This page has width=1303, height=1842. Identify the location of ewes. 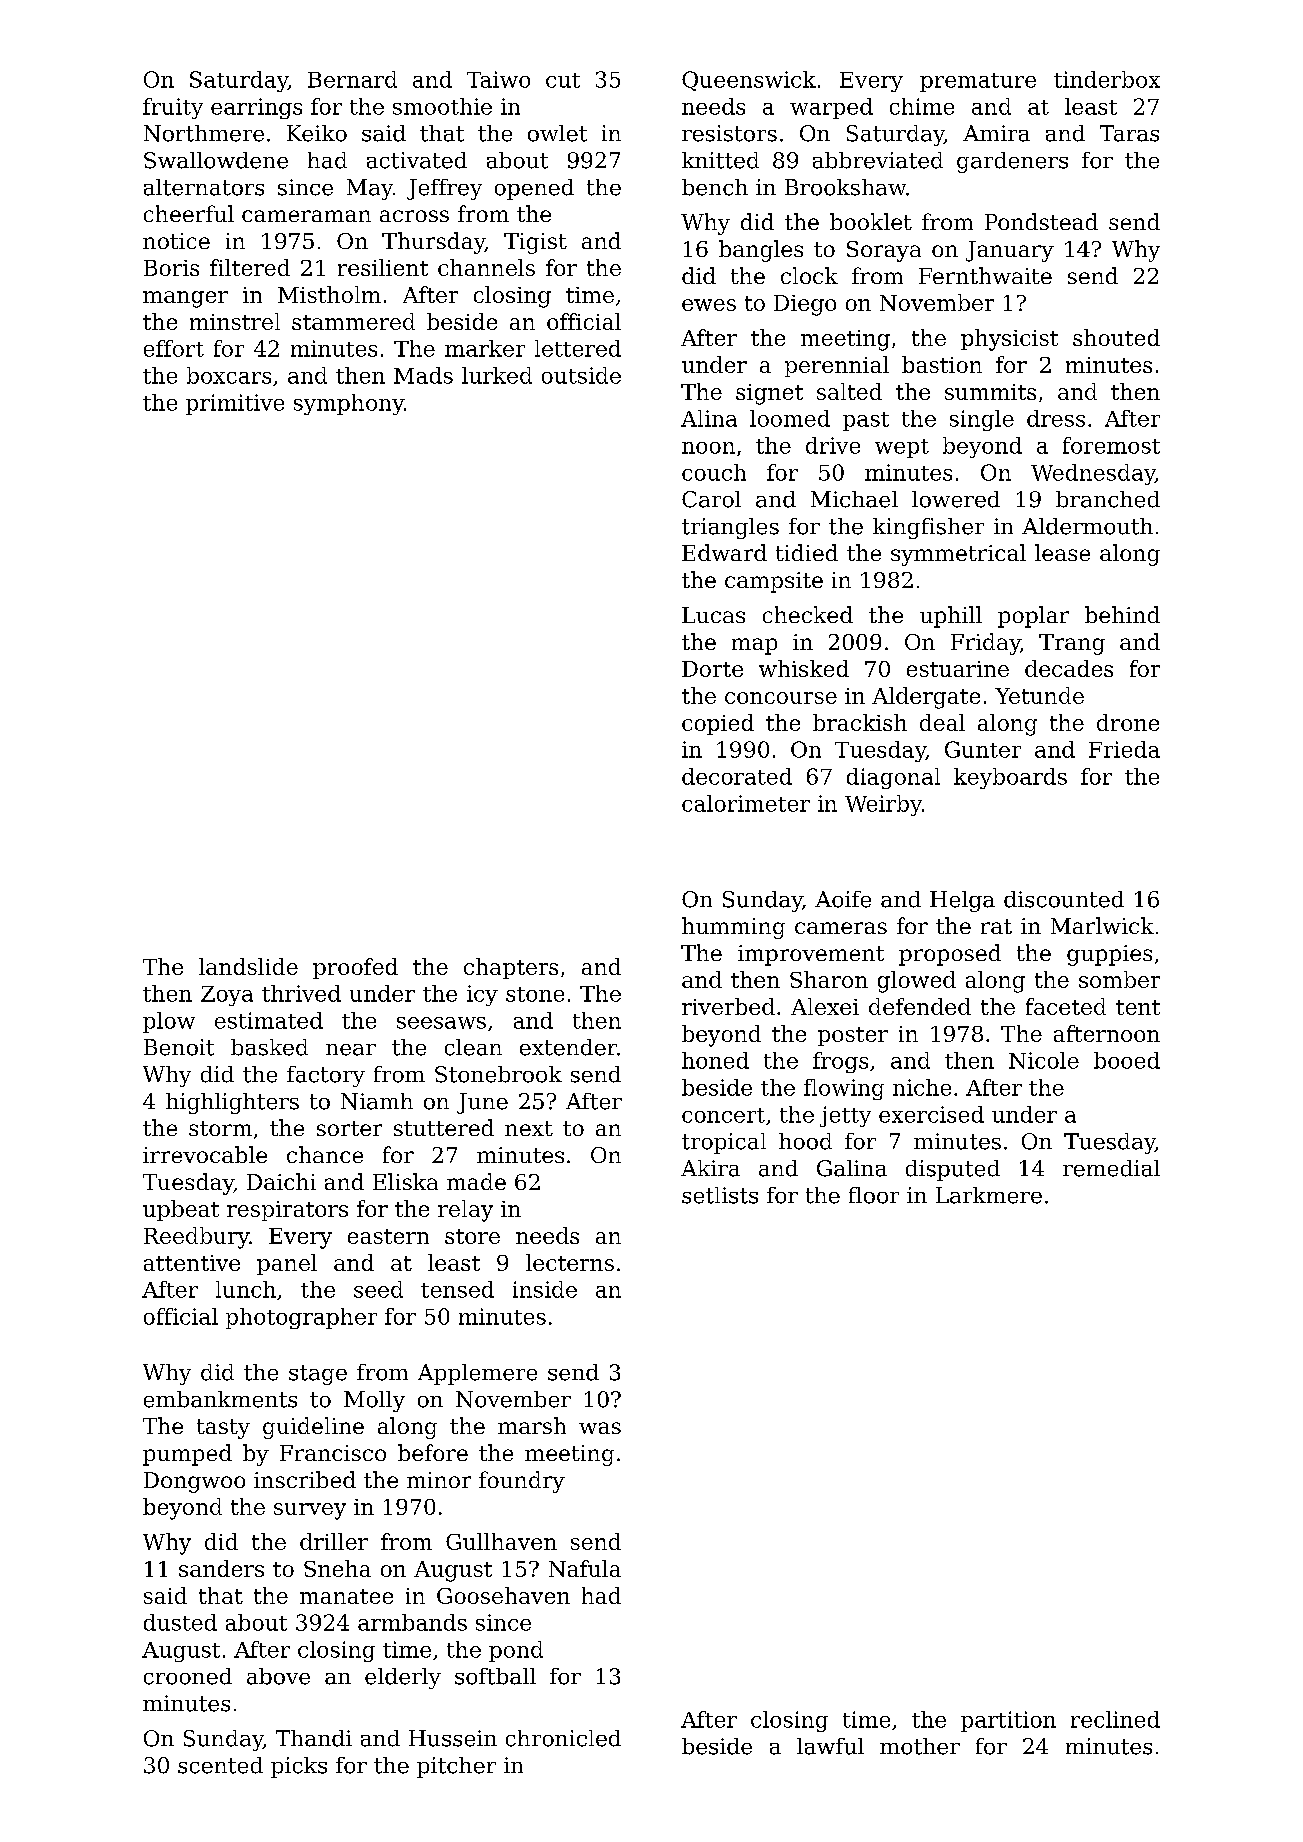
(709, 305).
